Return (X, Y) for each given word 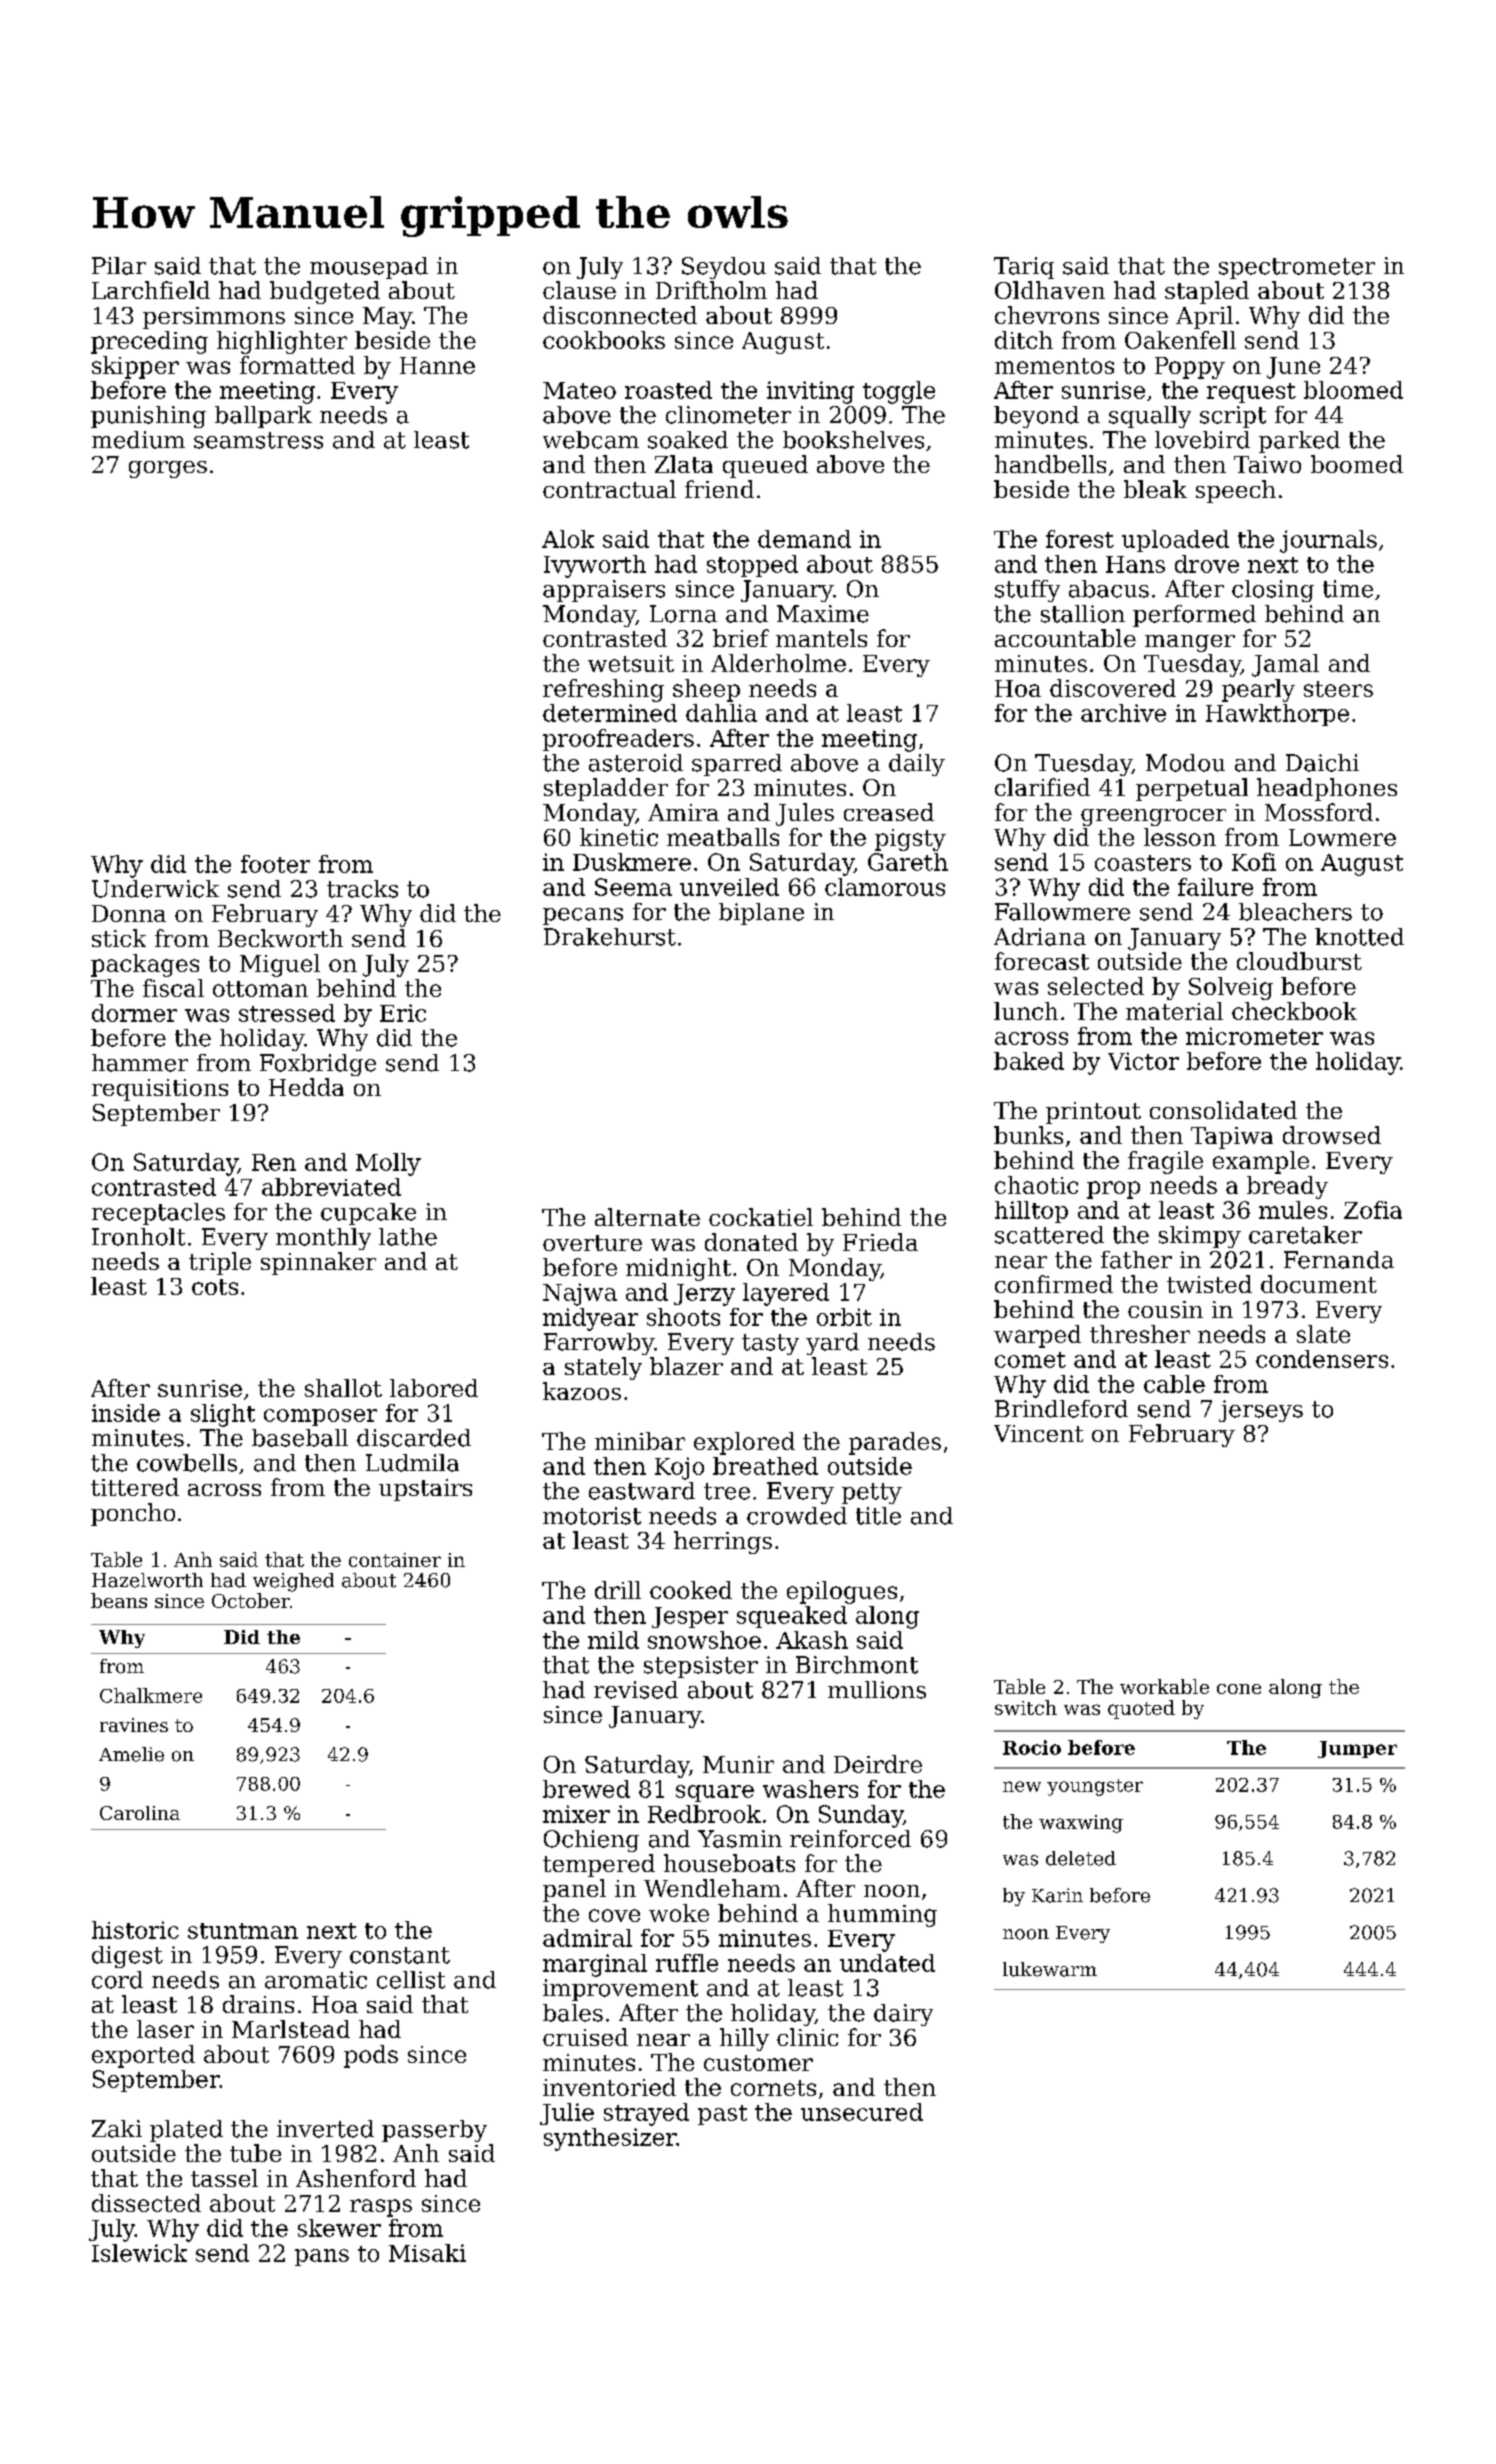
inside (126, 1413)
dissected (146, 2203)
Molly (388, 1164)
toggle (899, 392)
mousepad (369, 268)
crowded (797, 1516)
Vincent (1038, 1433)
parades (895, 1443)
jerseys (1261, 1411)
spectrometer (1297, 268)
